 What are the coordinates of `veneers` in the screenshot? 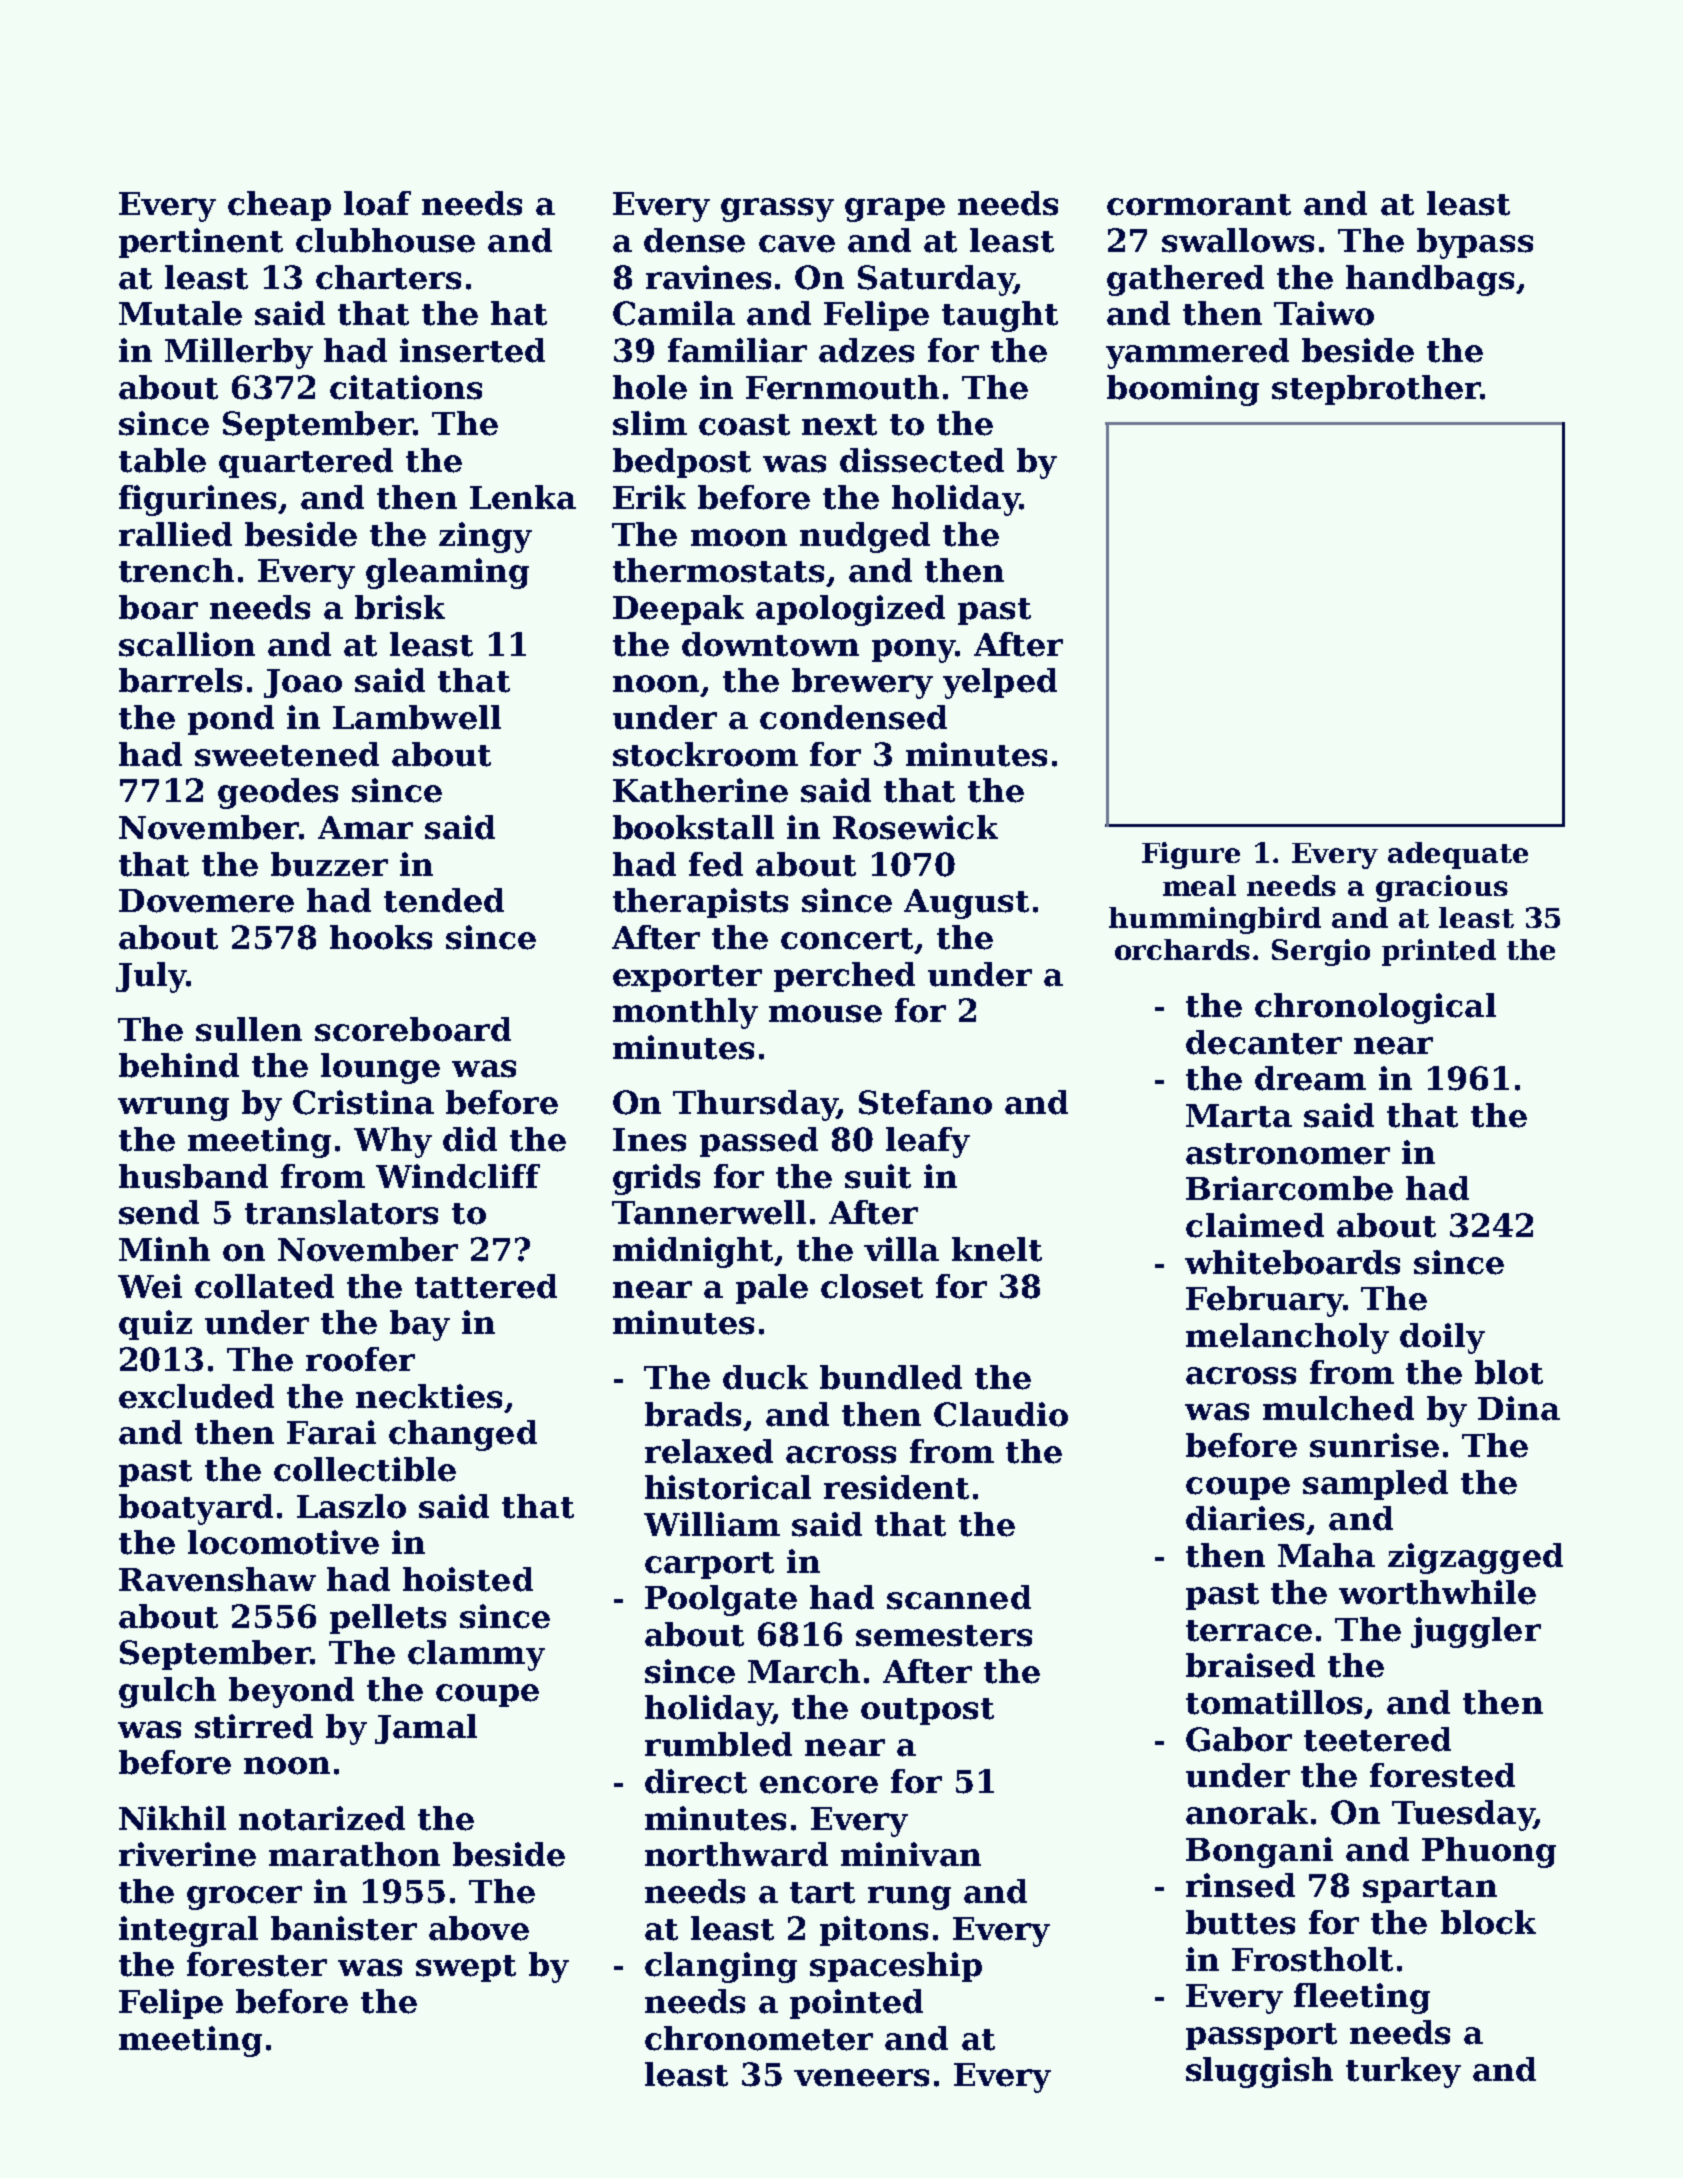 It's located at (861, 2078).
